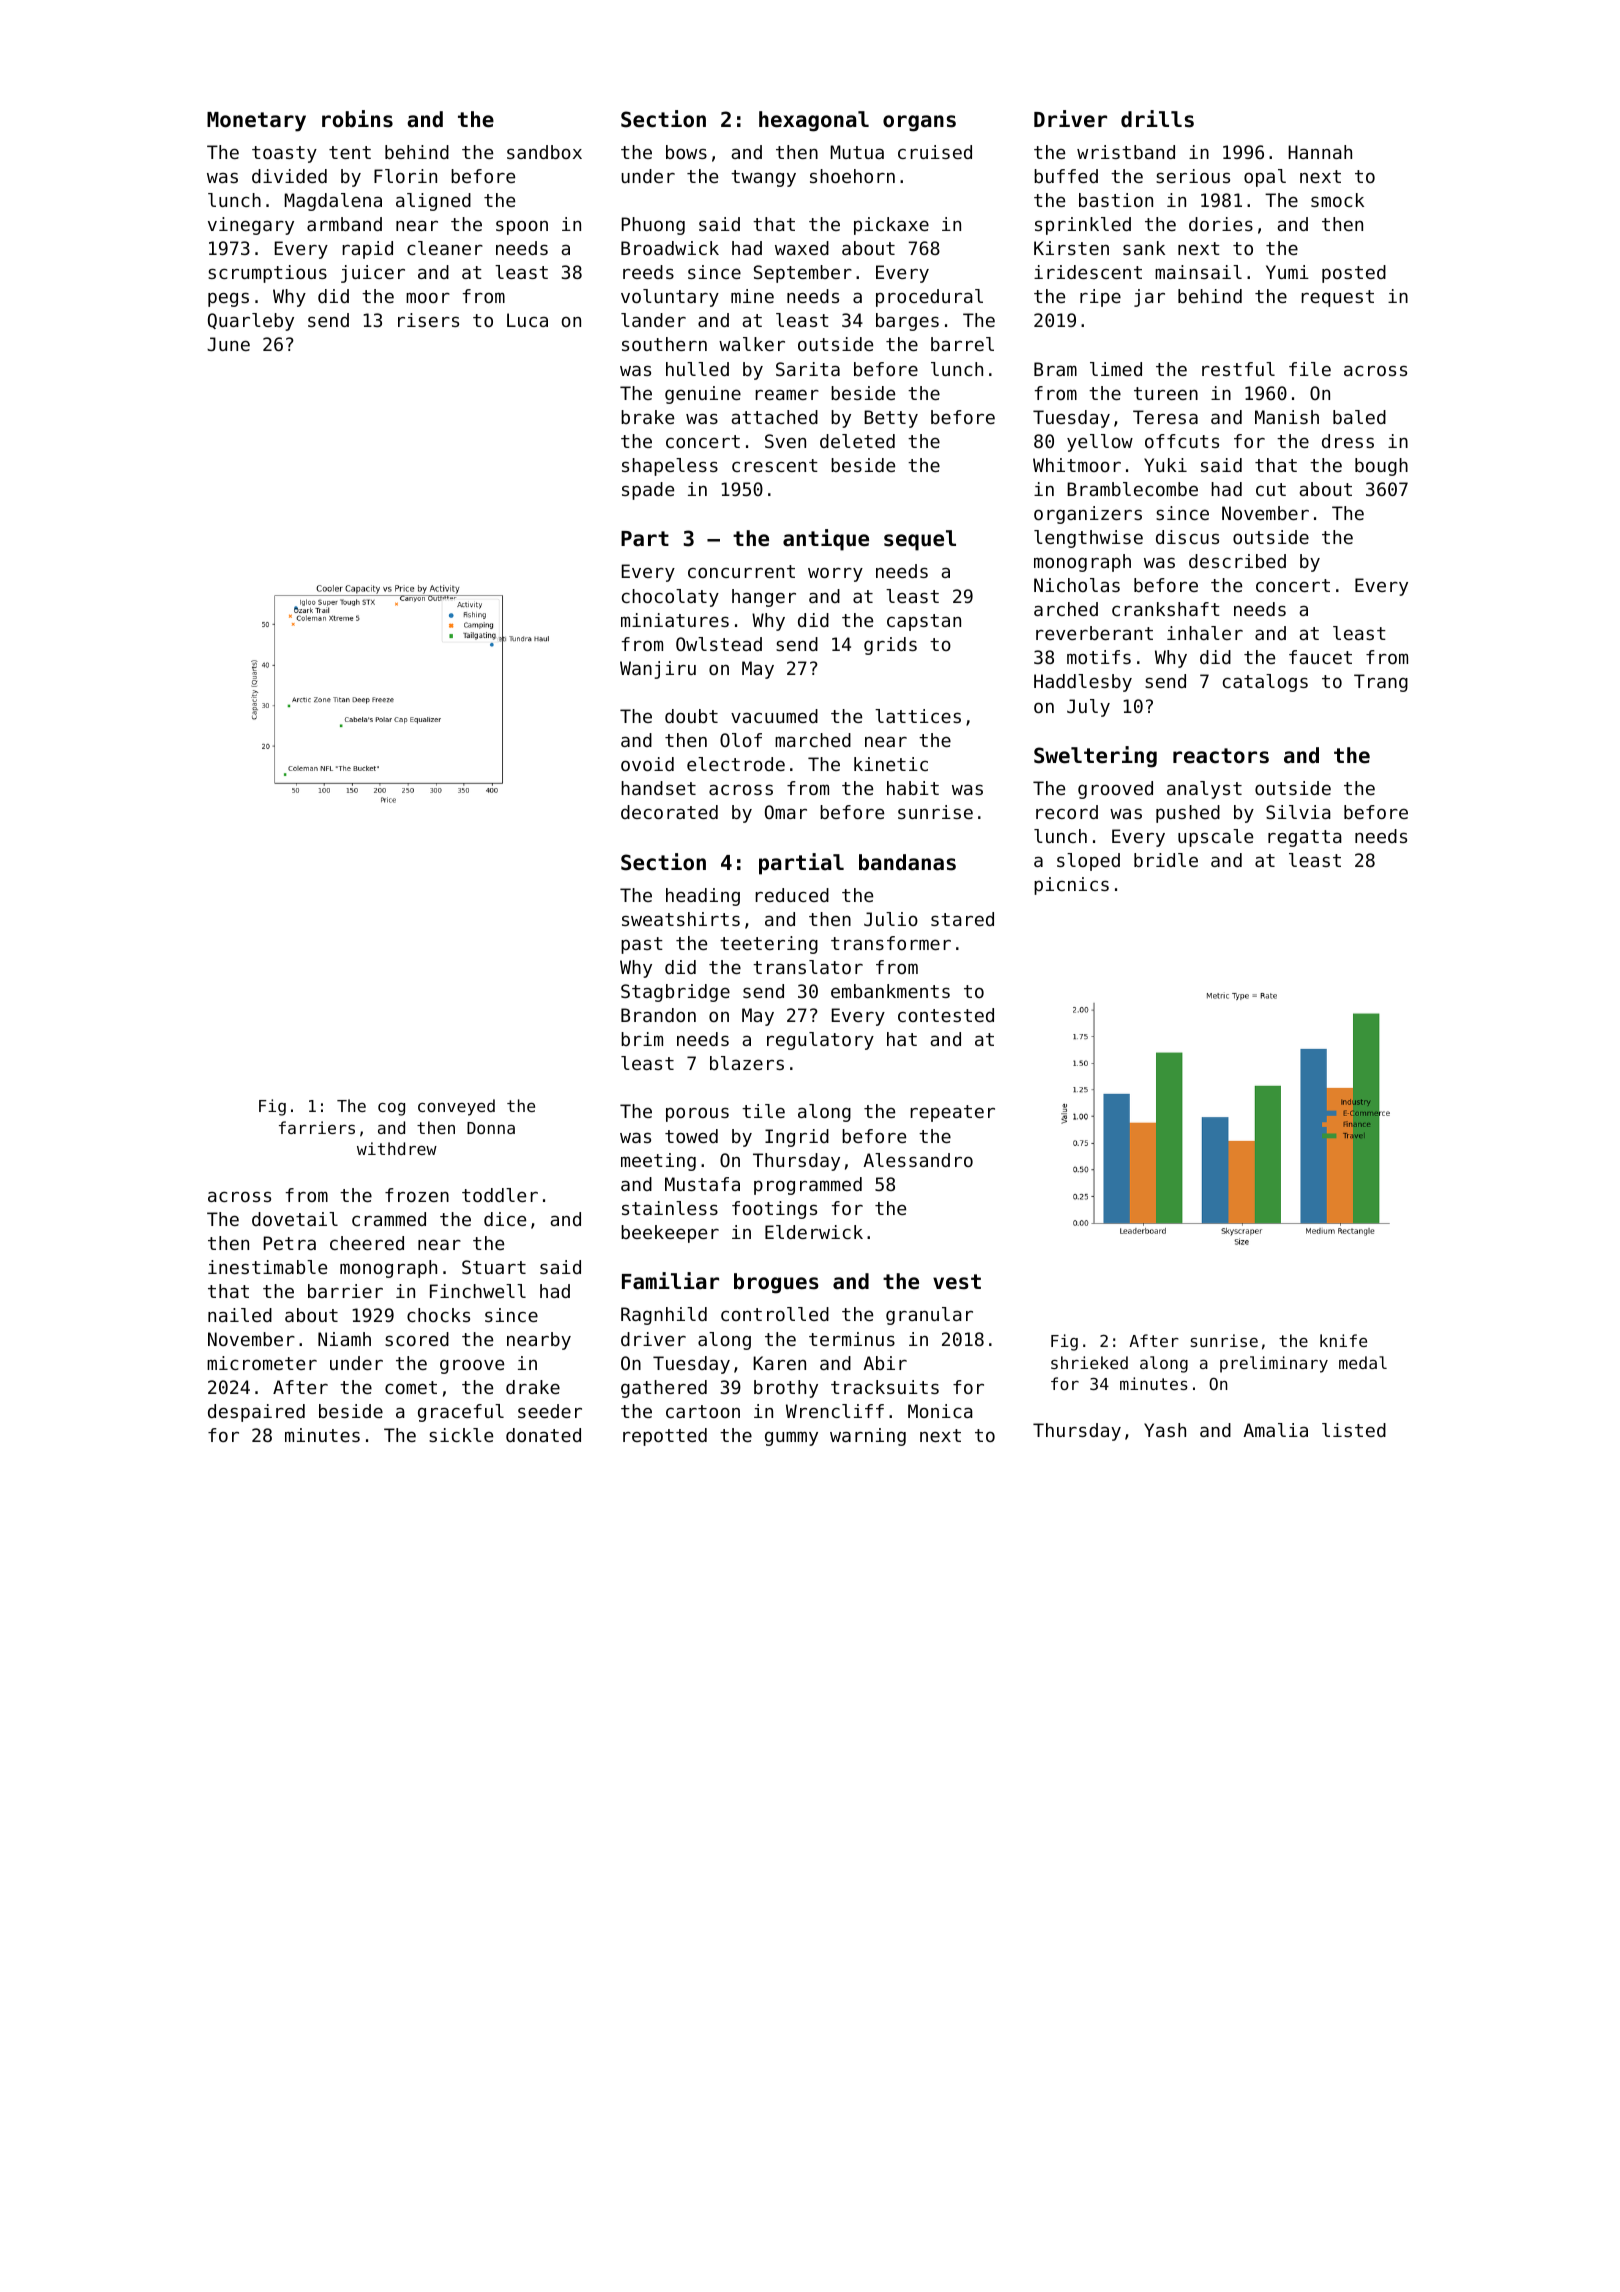 The width and height of the screenshot is (1620, 2292). I want to click on Finchwell, so click(478, 1291).
